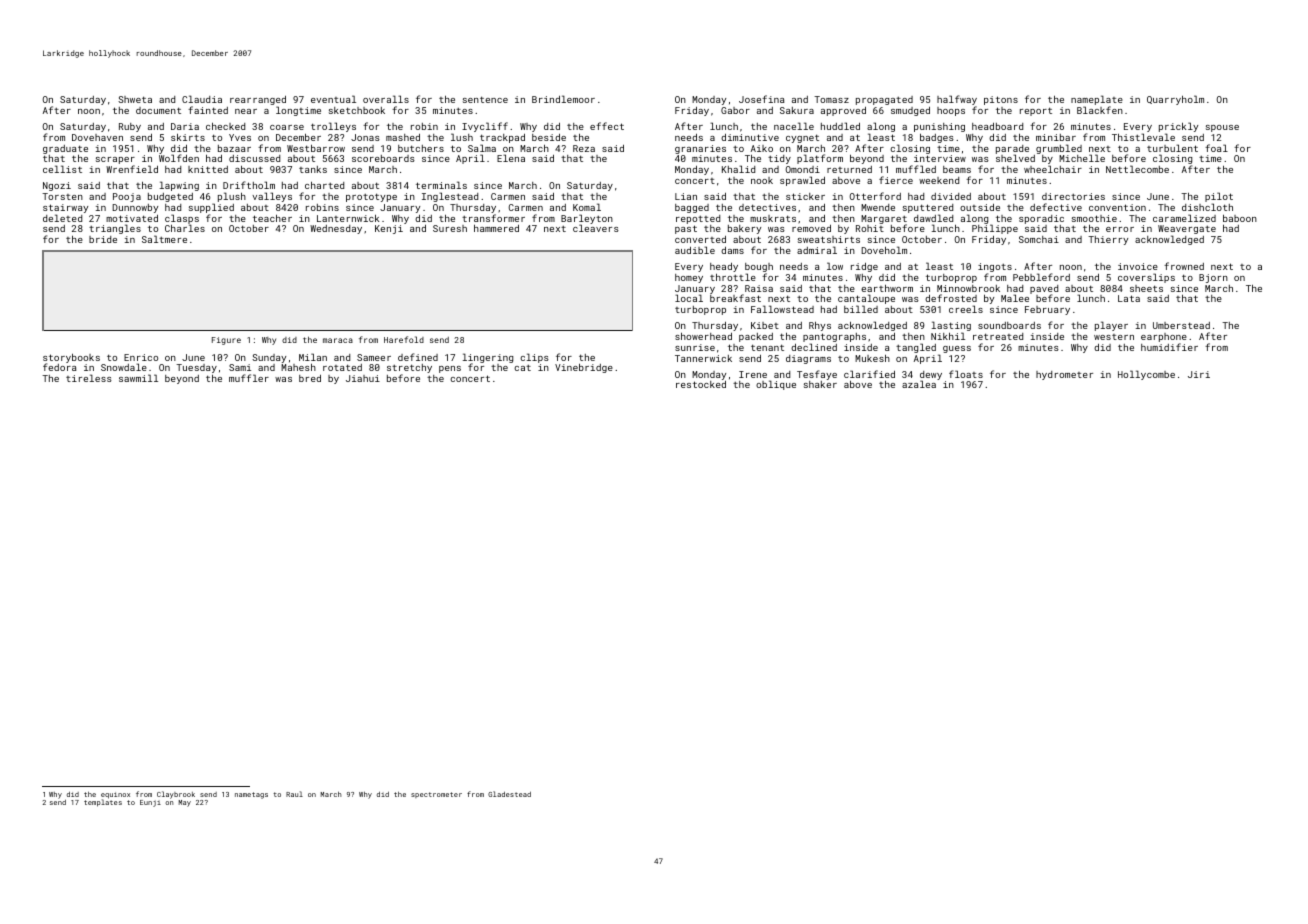  What do you see at coordinates (294, 794) in the screenshot?
I see `Raul` at bounding box center [294, 794].
